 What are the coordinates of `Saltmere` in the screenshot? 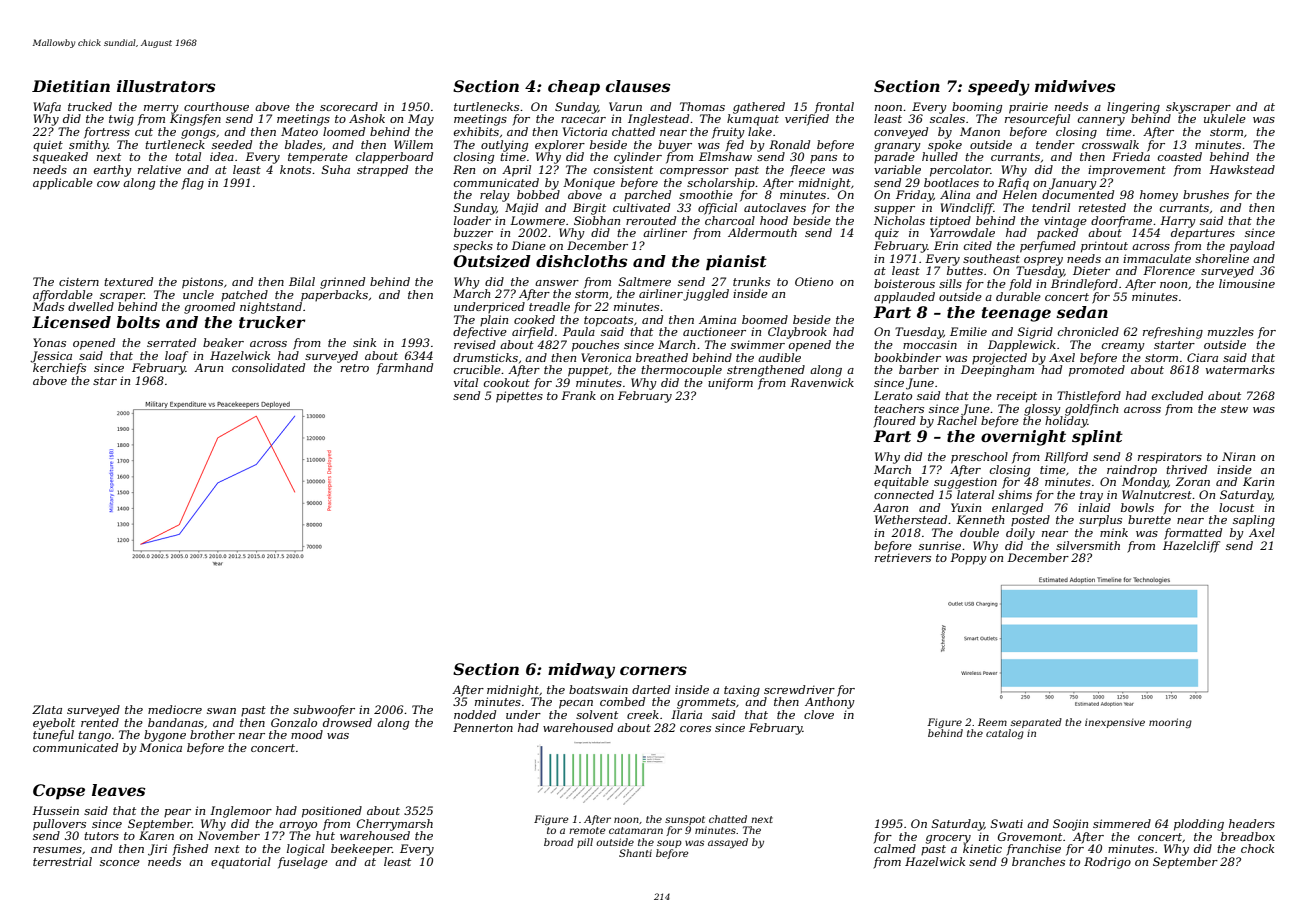 It's located at (645, 281).
